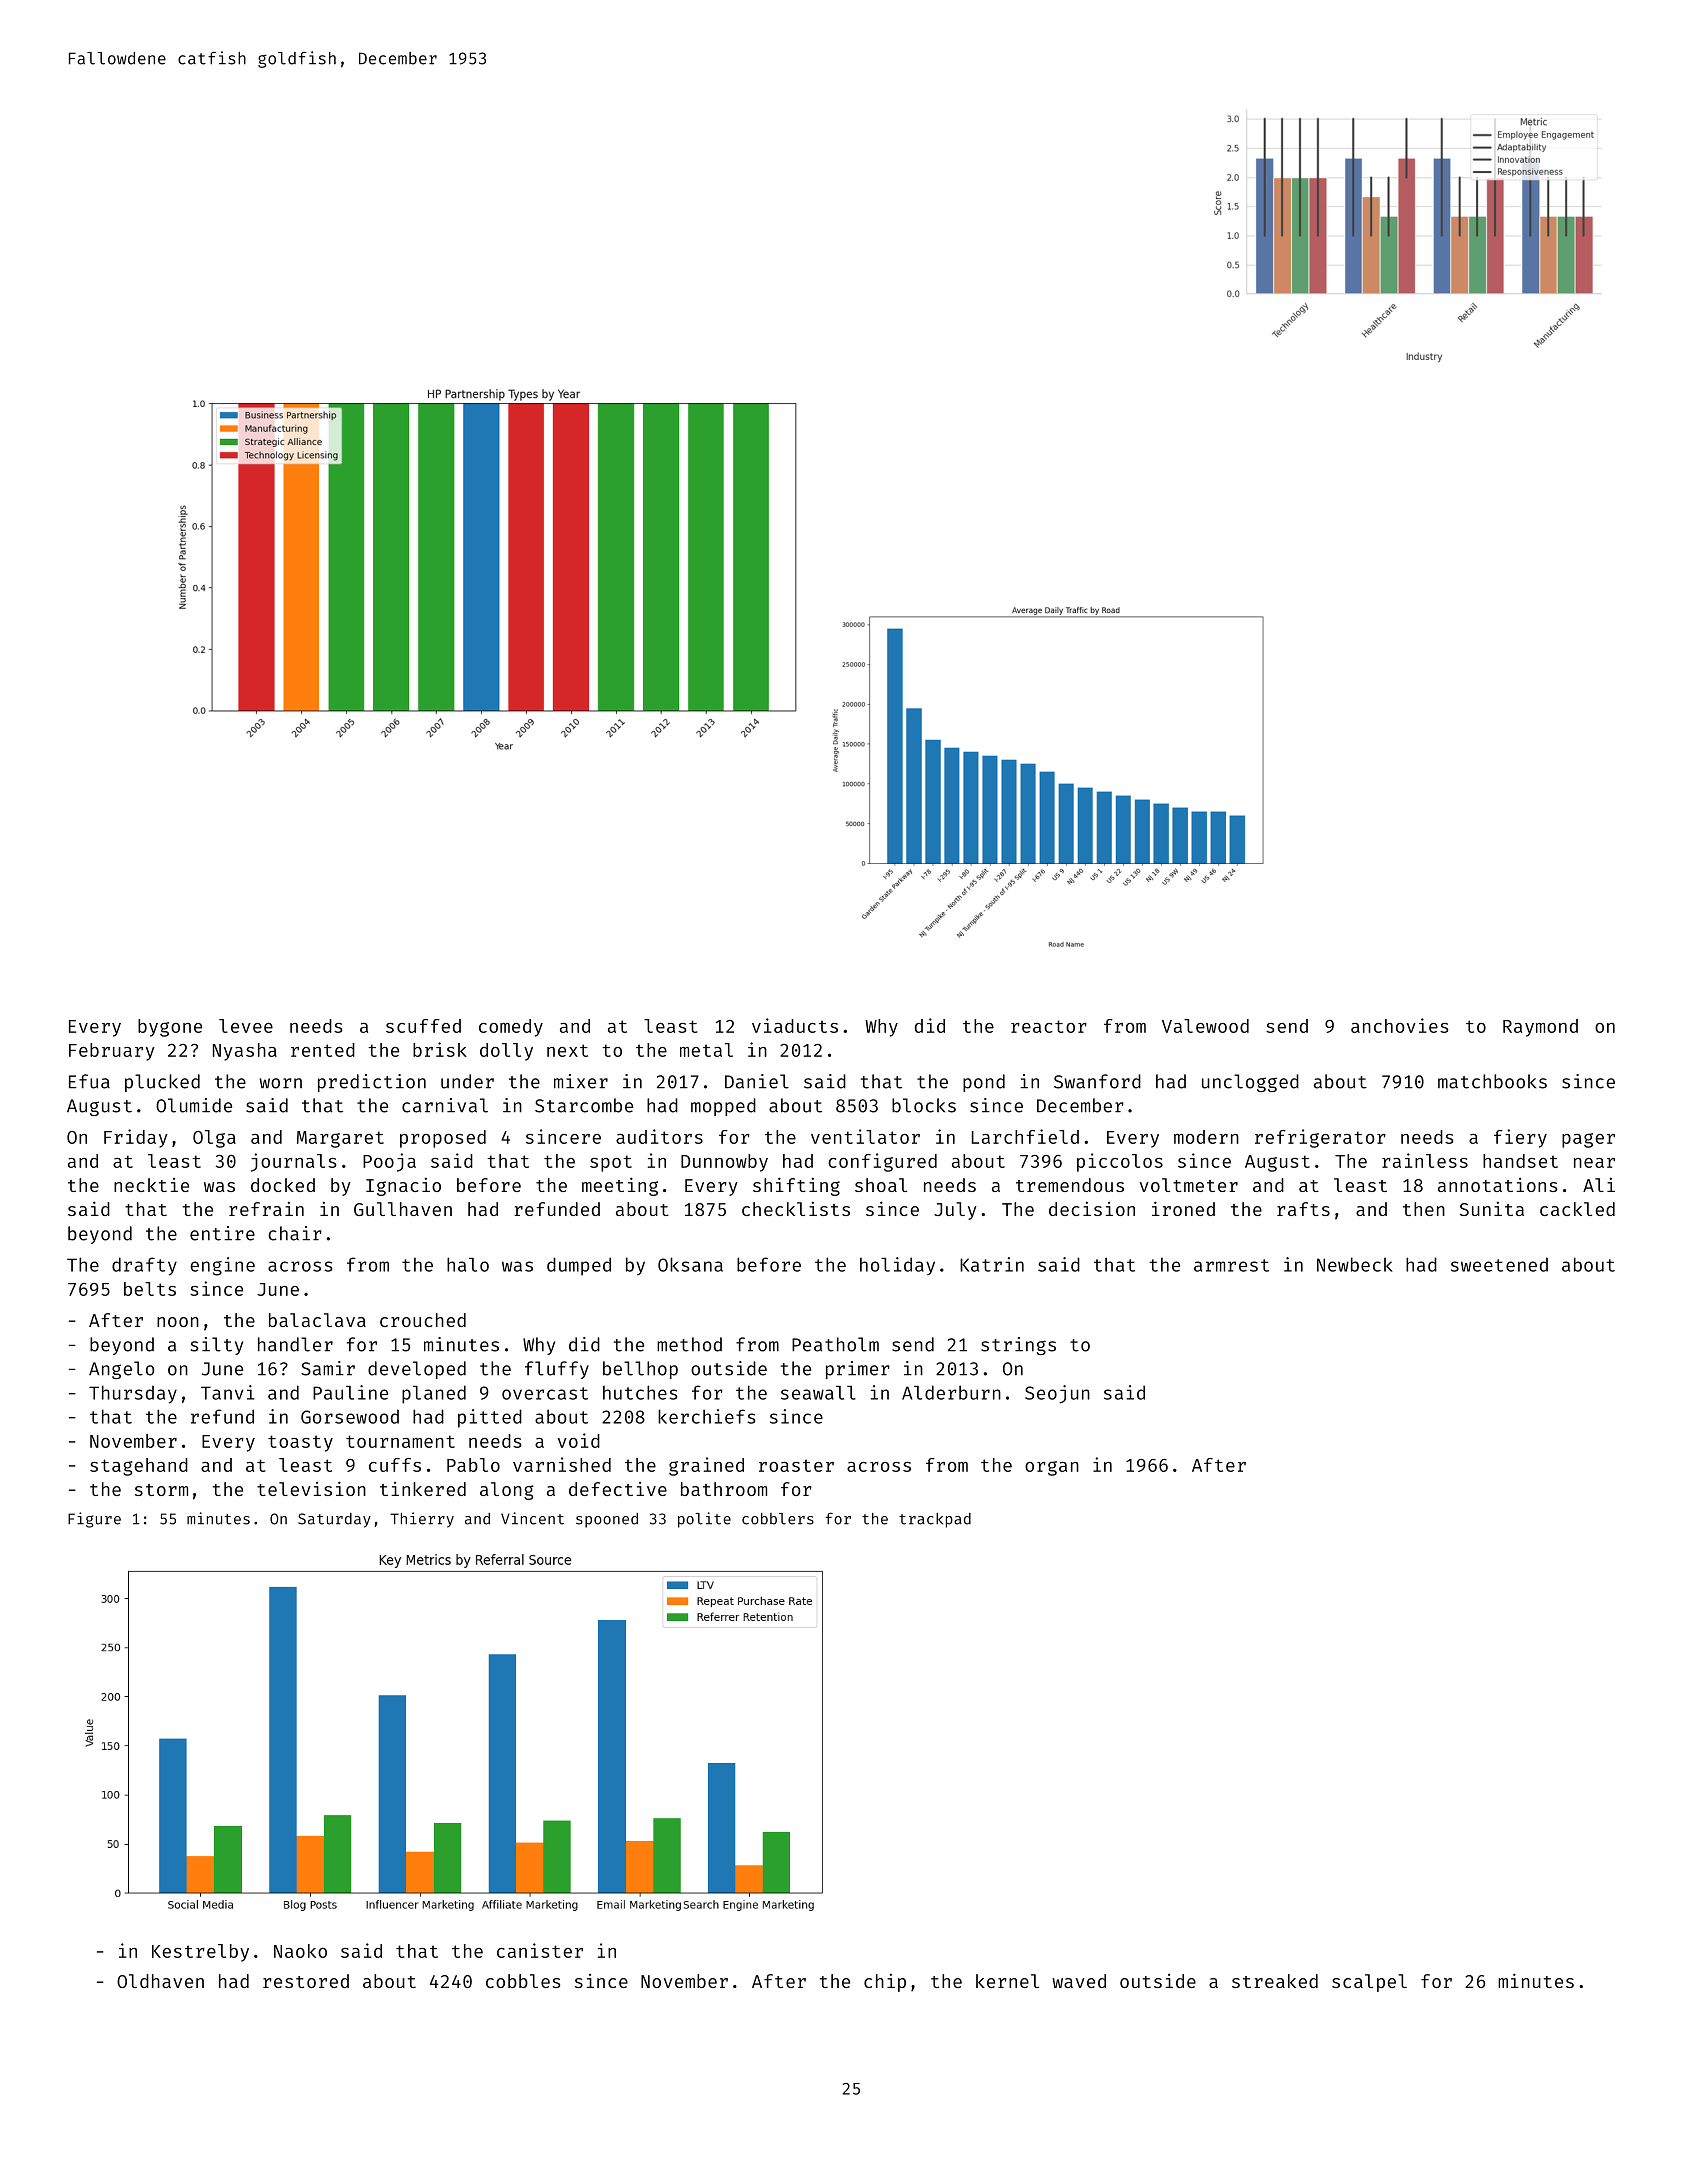  I want to click on trackpad, so click(935, 1520).
